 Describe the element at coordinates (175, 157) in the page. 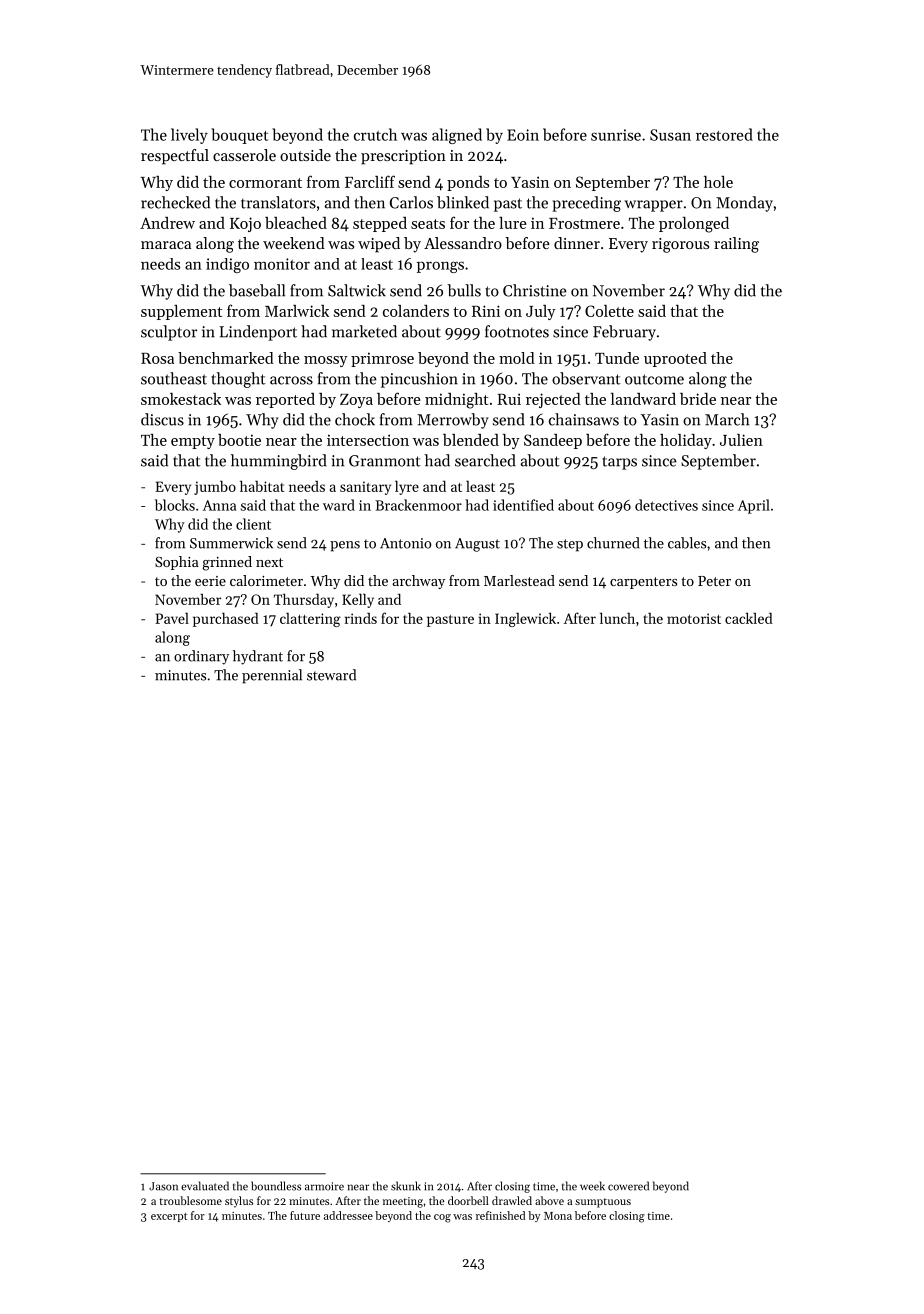

I see `respectful` at that location.
